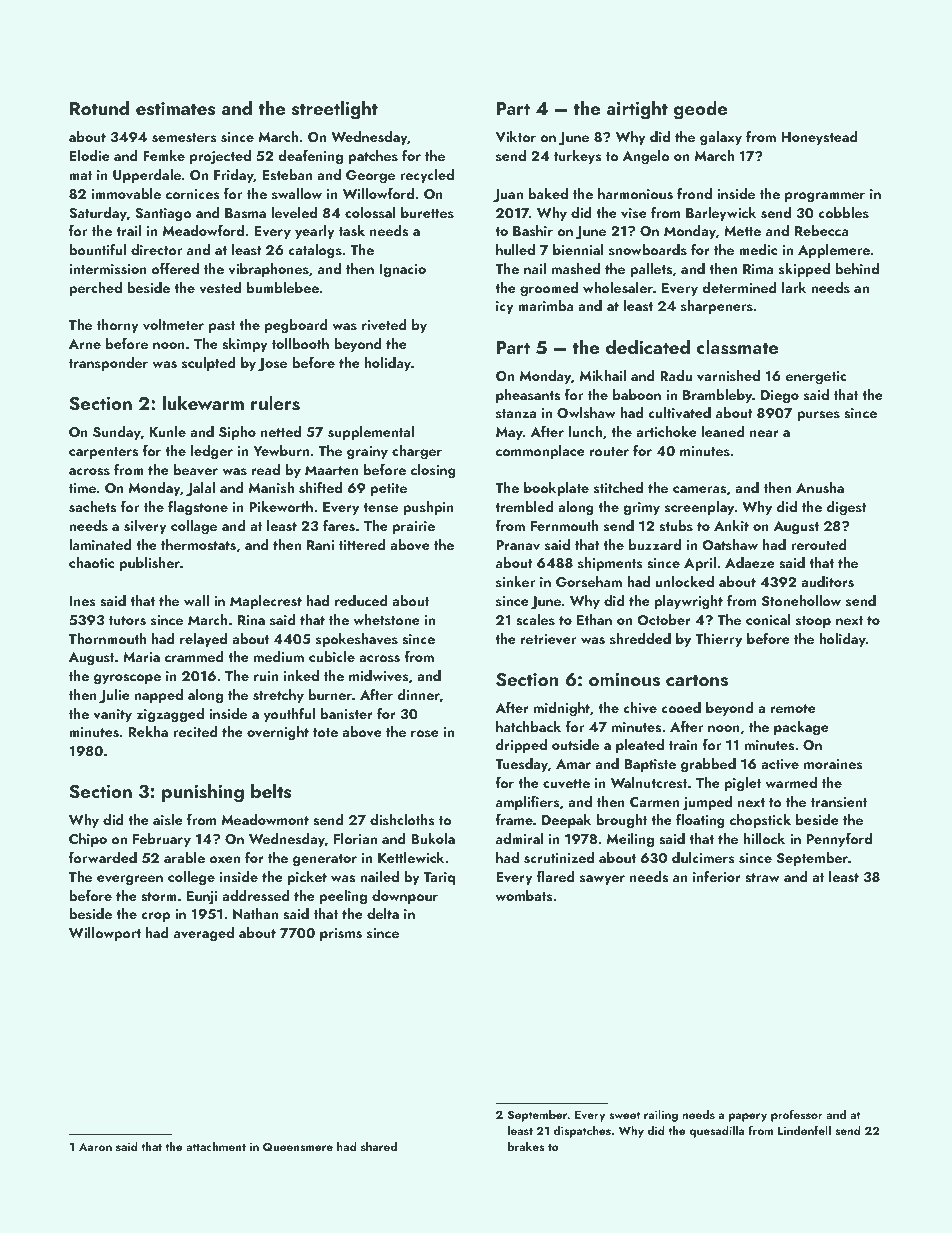 This screenshot has height=1233, width=952. I want to click on brakes, so click(526, 1146).
